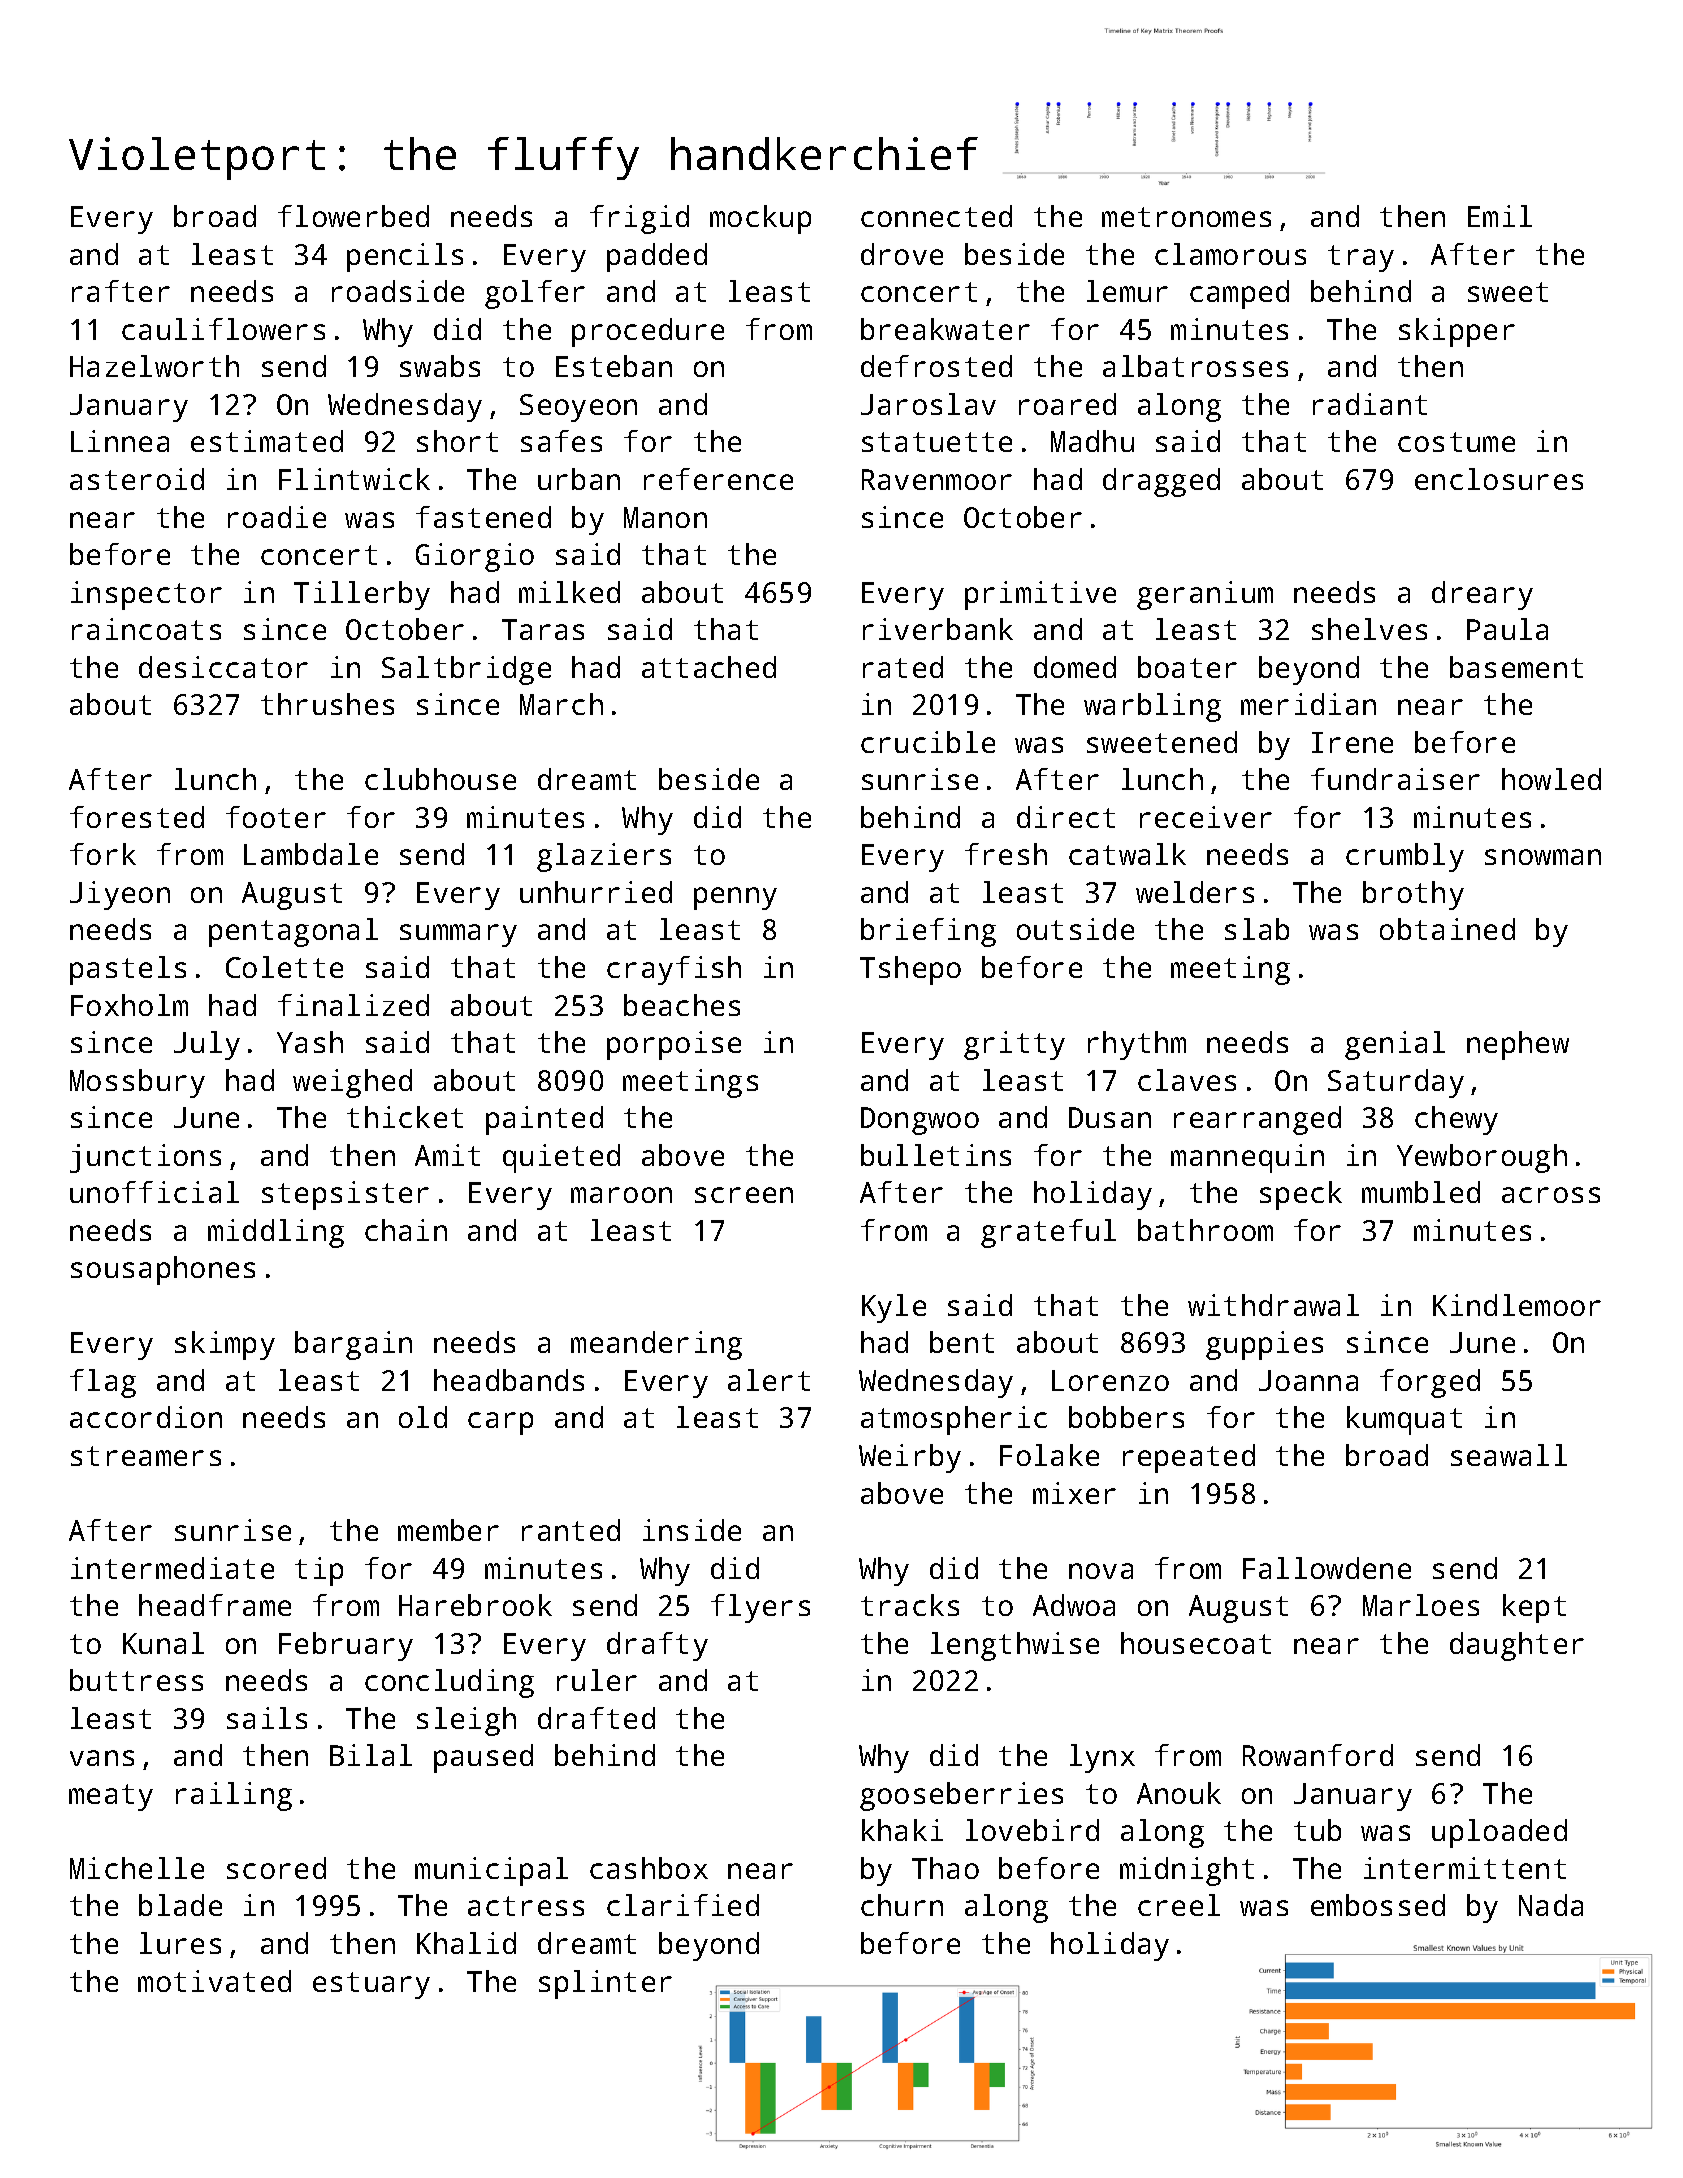 Image resolution: width=1683 pixels, height=2178 pixels. Describe the element at coordinates (146, 1417) in the screenshot. I see `accordion` at that location.
